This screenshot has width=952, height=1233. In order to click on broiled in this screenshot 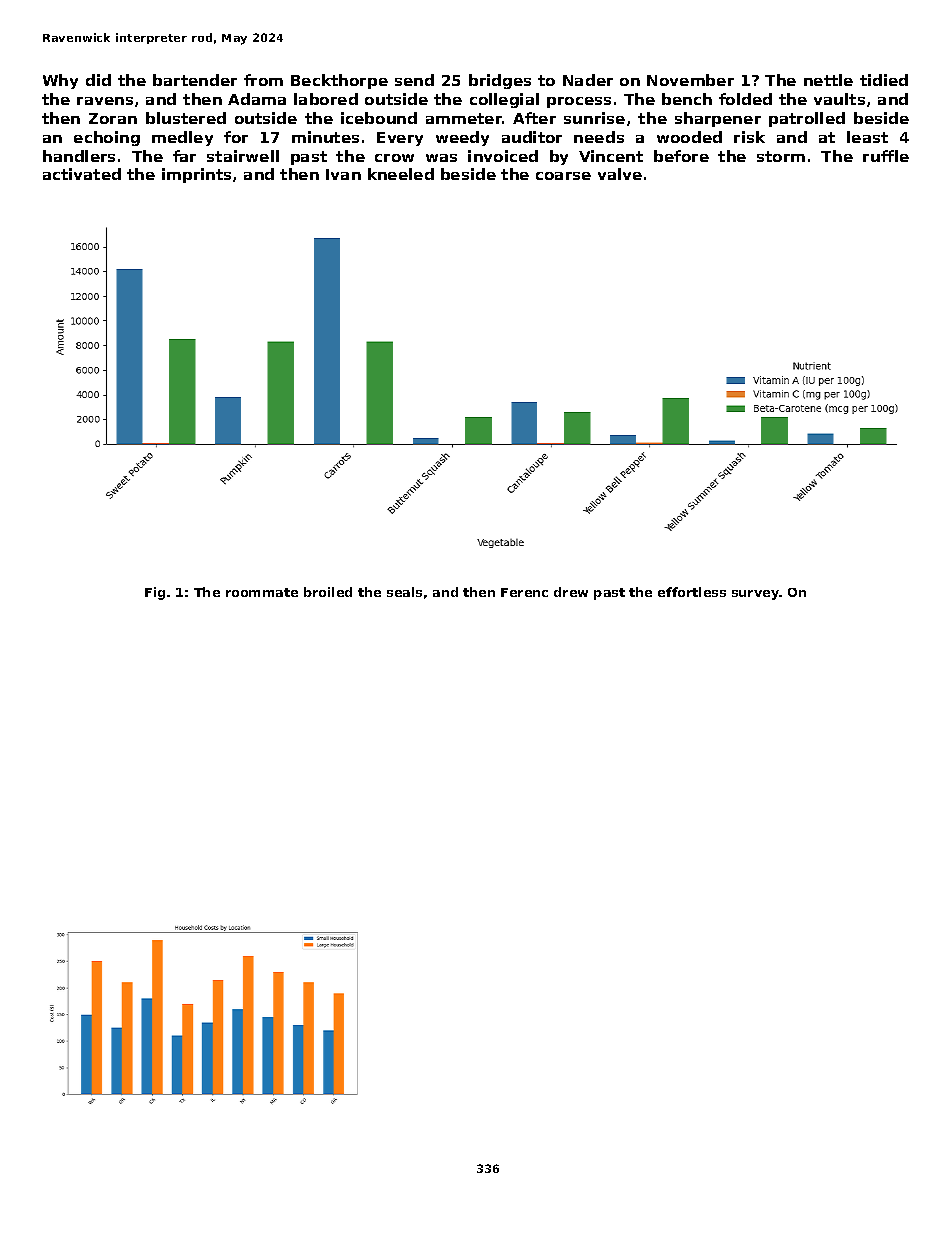, I will do `click(328, 592)`.
